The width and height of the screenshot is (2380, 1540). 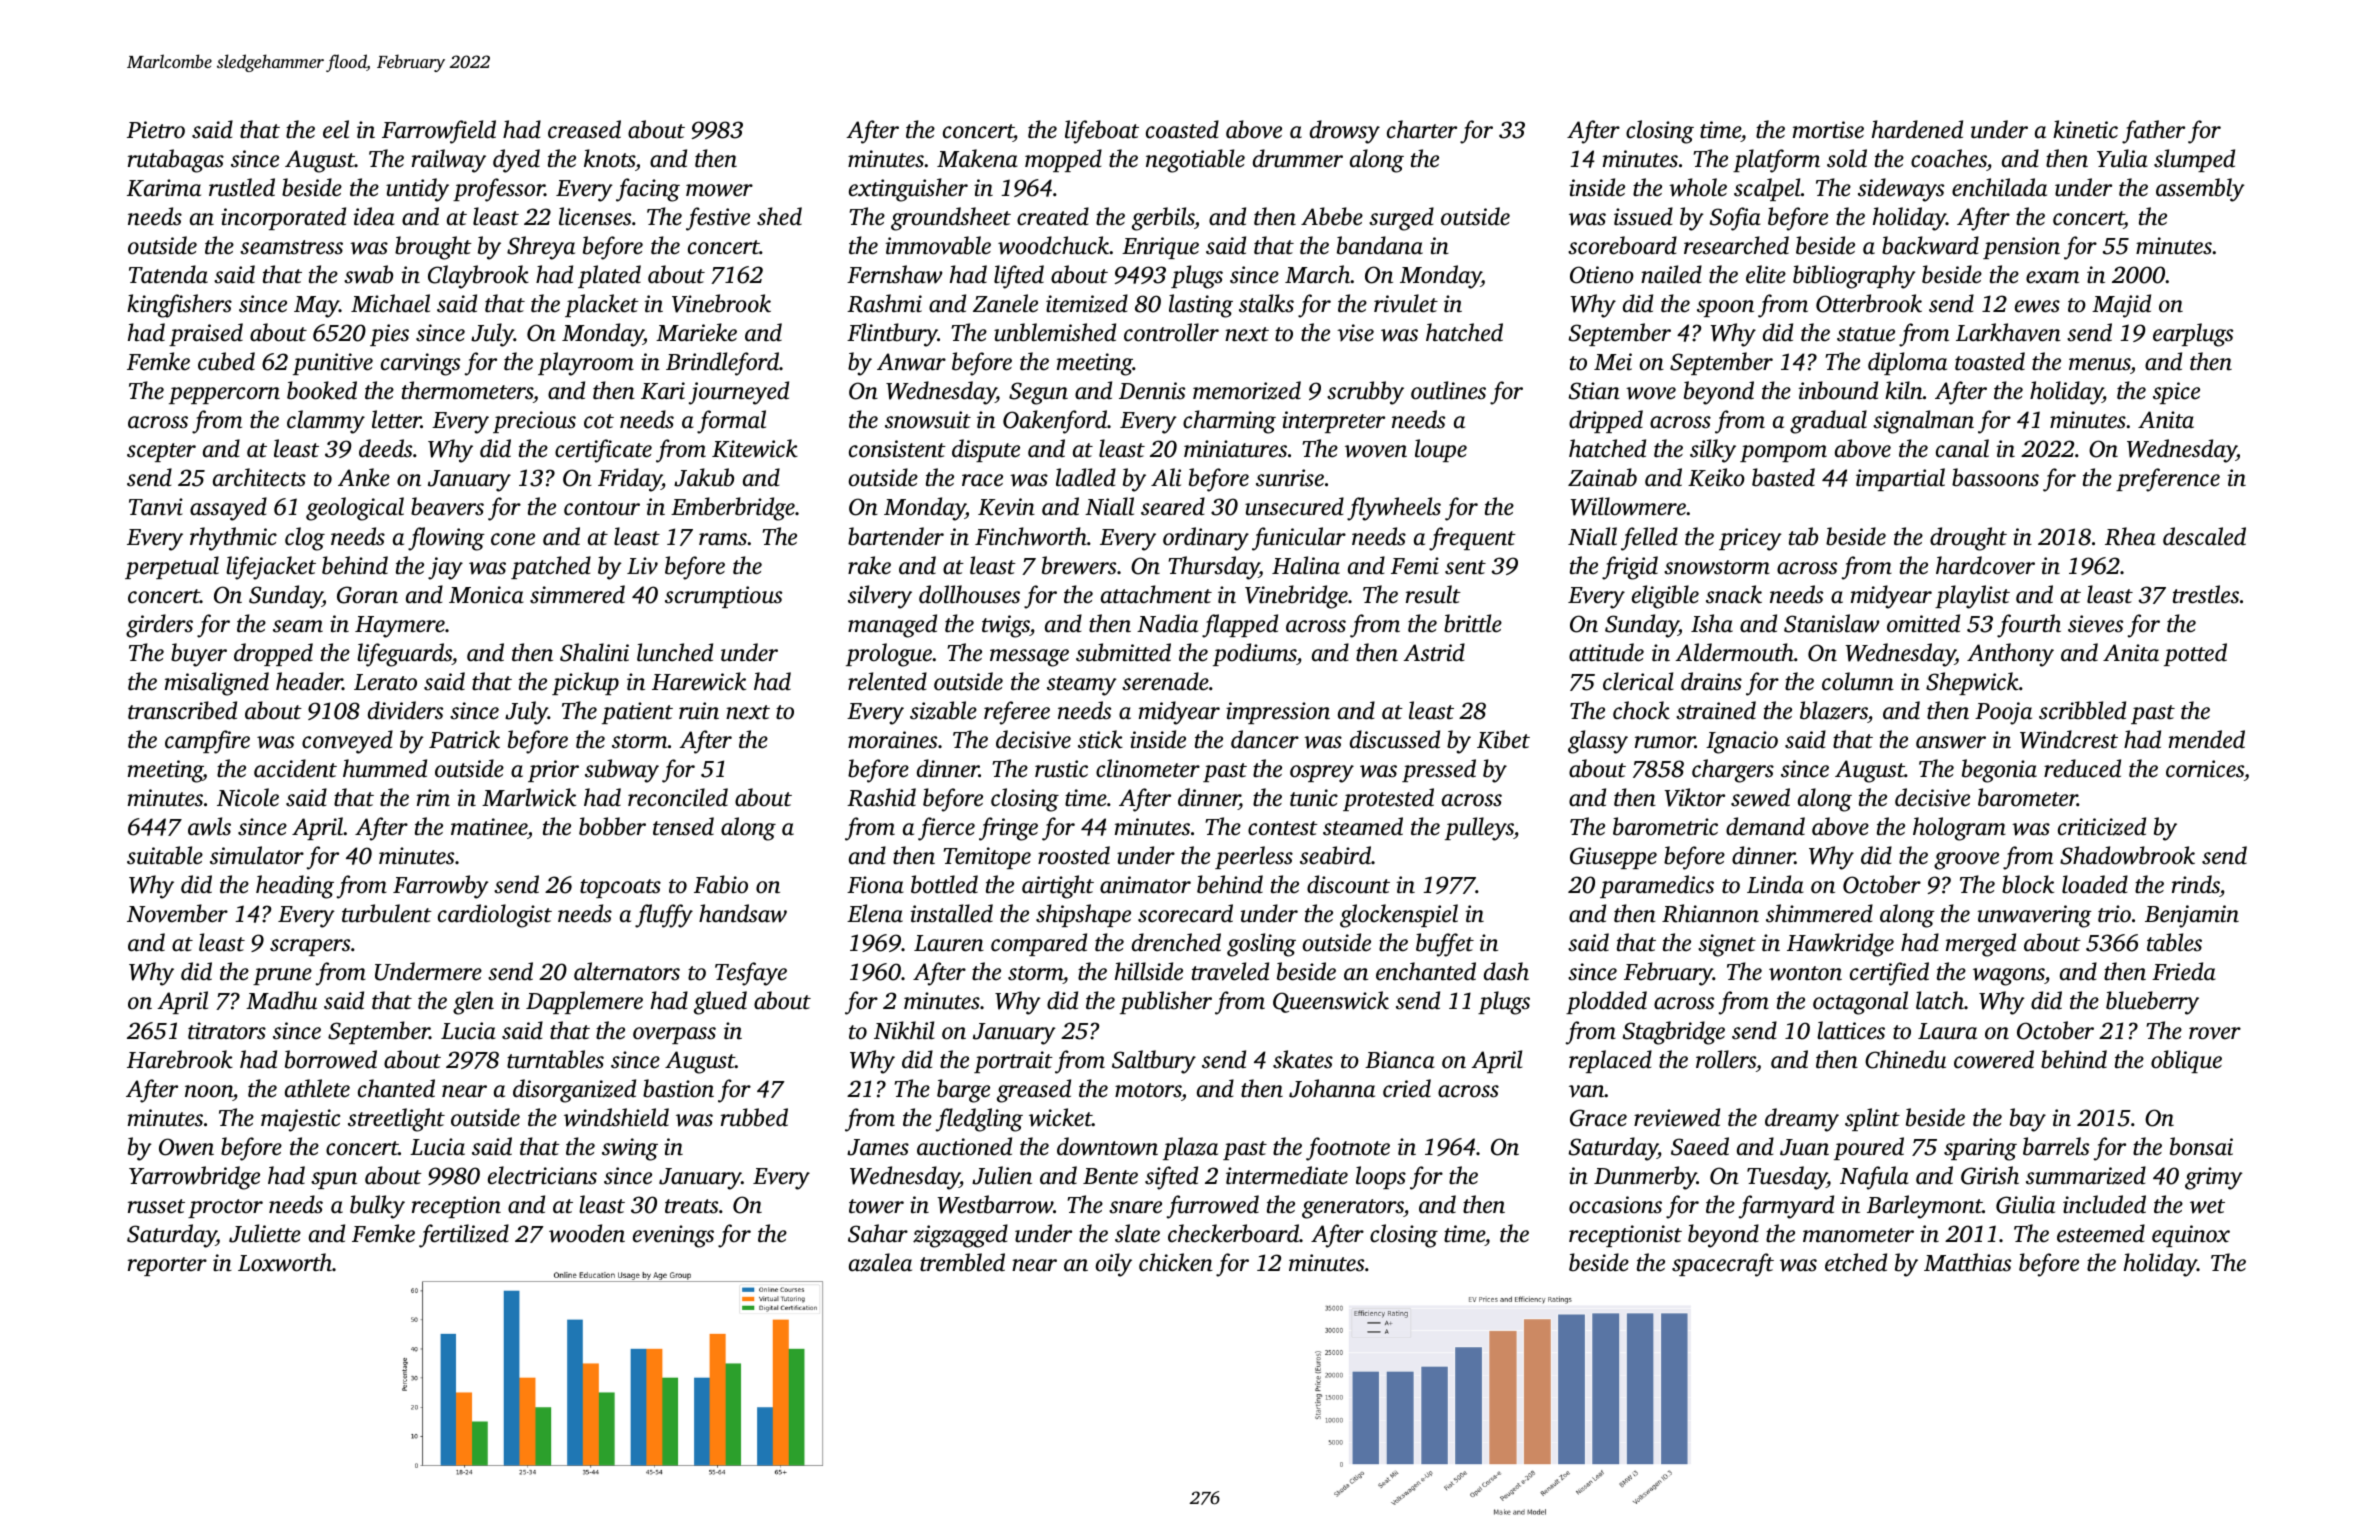 I want to click on Finchworth, so click(x=1031, y=536).
